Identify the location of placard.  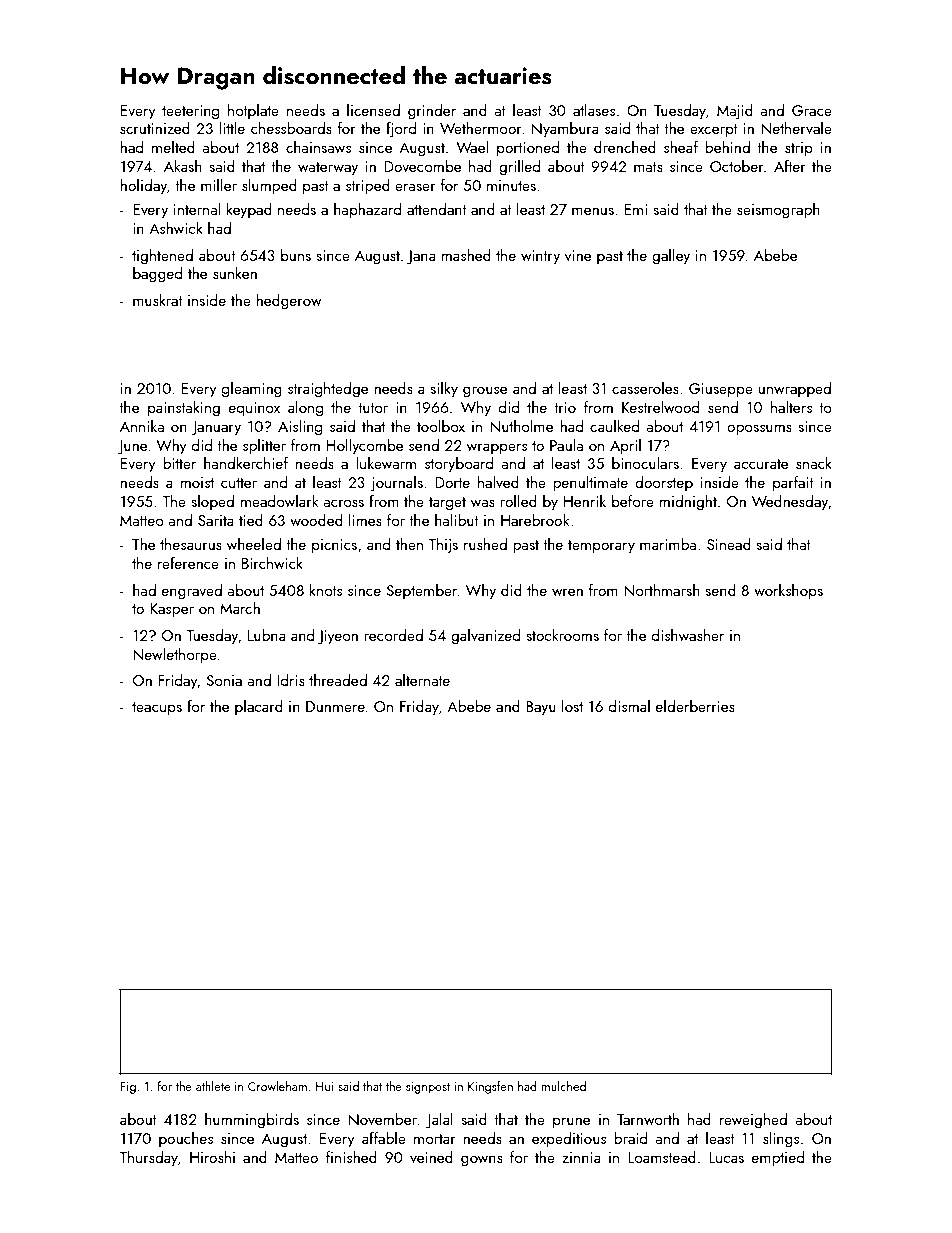
(259, 707).
